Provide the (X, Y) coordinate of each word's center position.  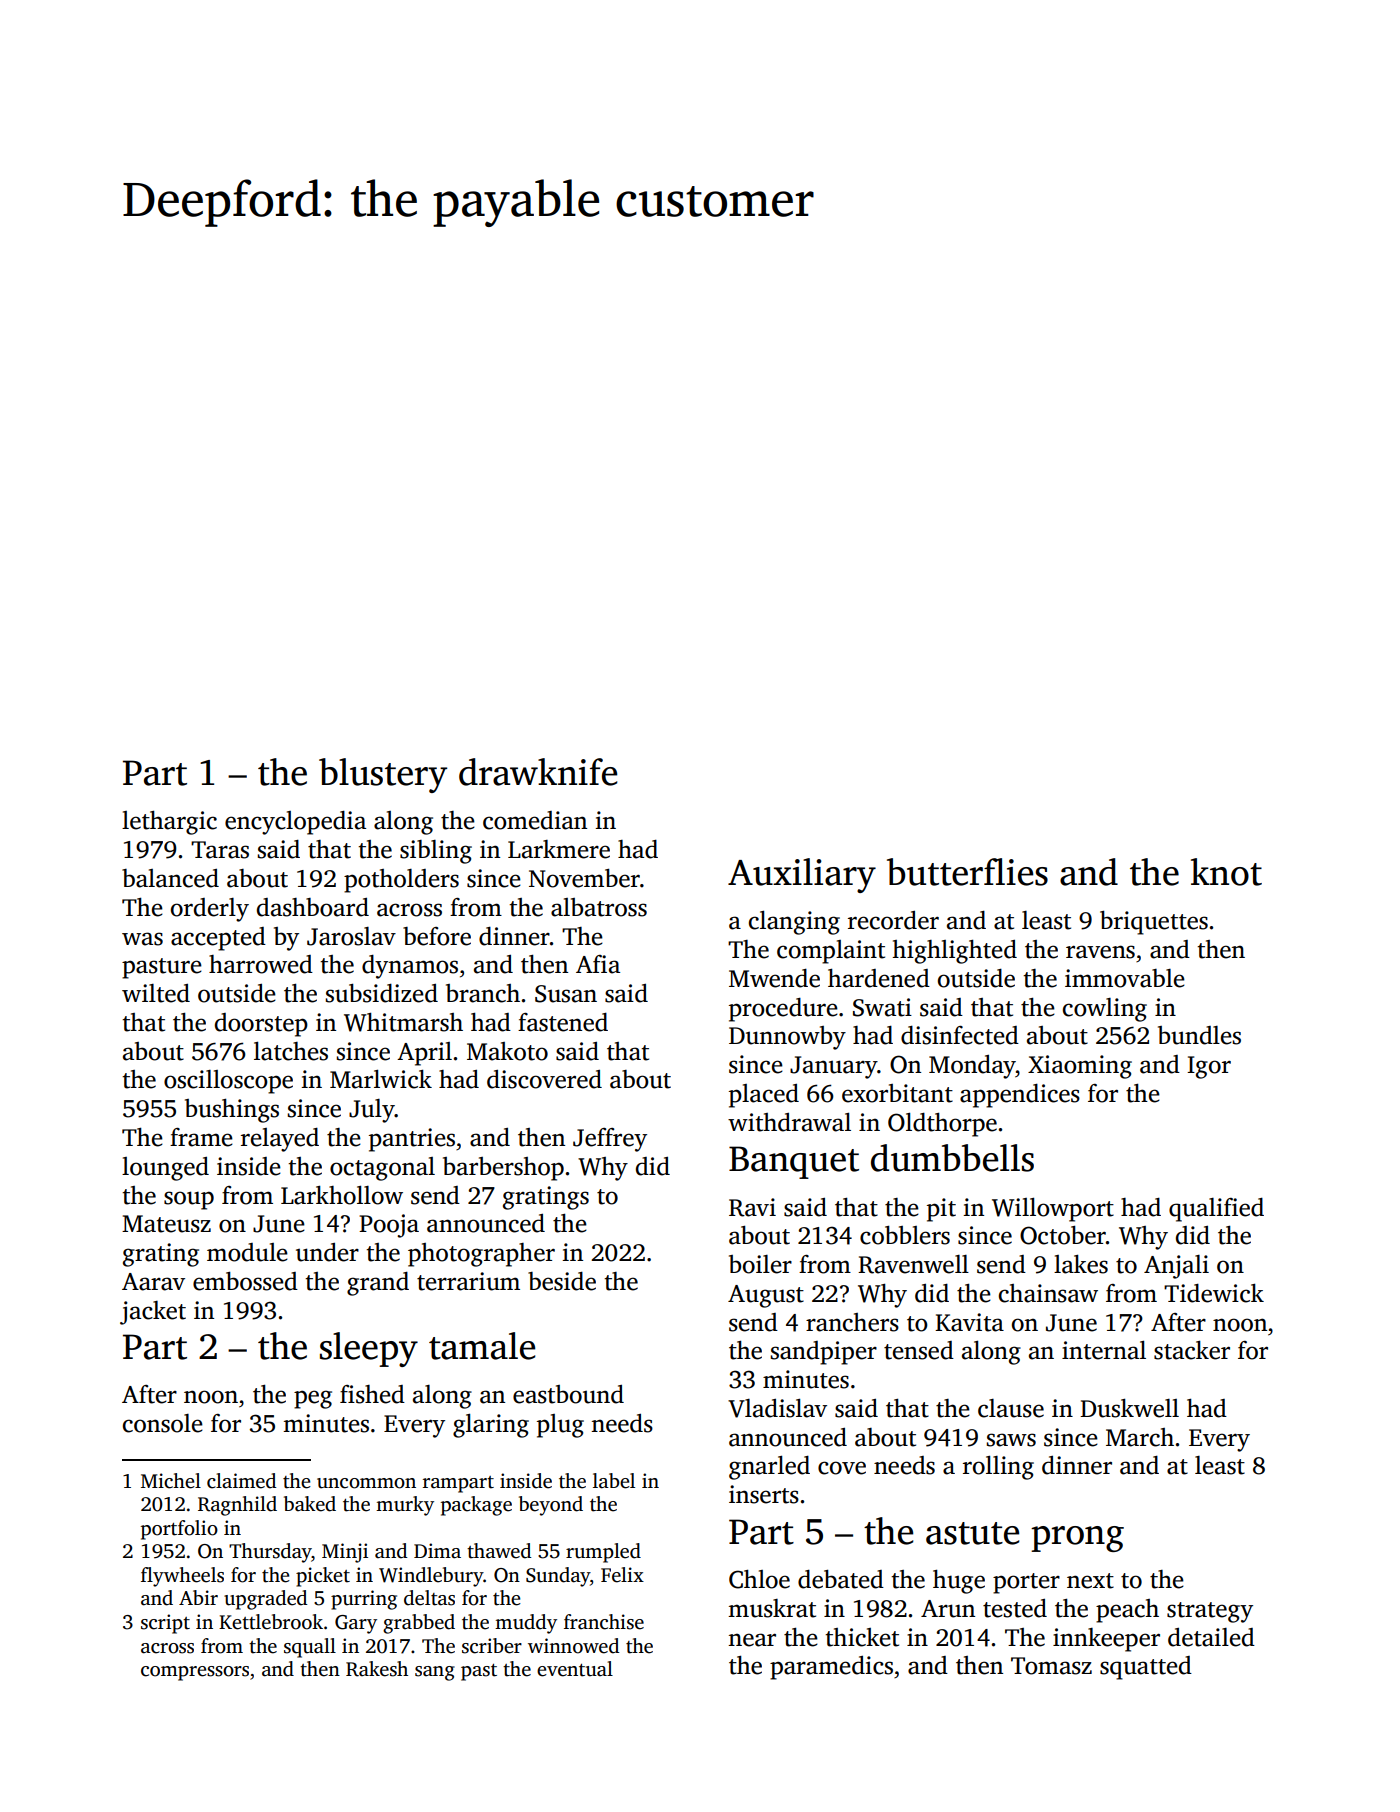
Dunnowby (787, 1038)
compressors (195, 1673)
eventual (575, 1669)
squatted (1146, 1668)
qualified (1216, 1210)
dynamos (410, 967)
